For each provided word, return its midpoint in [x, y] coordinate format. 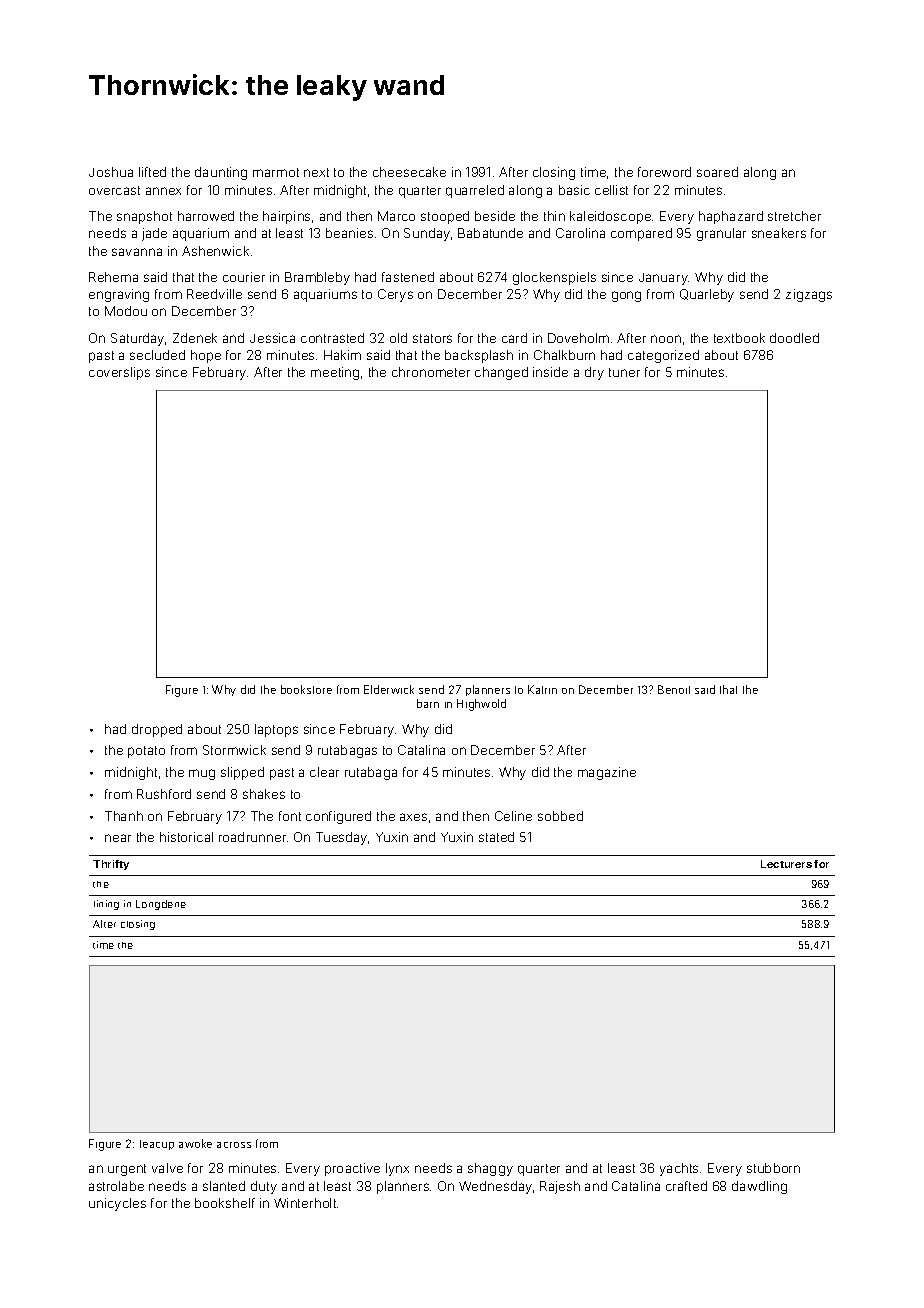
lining [106, 905]
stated [496, 837]
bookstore [306, 689]
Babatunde [490, 233]
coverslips [119, 373]
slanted [224, 1186]
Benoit [674, 689]
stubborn [773, 1168]
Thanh [124, 816]
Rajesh [560, 1187]
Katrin [542, 689]
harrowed [206, 216]
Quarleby [707, 295]
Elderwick [389, 689]
